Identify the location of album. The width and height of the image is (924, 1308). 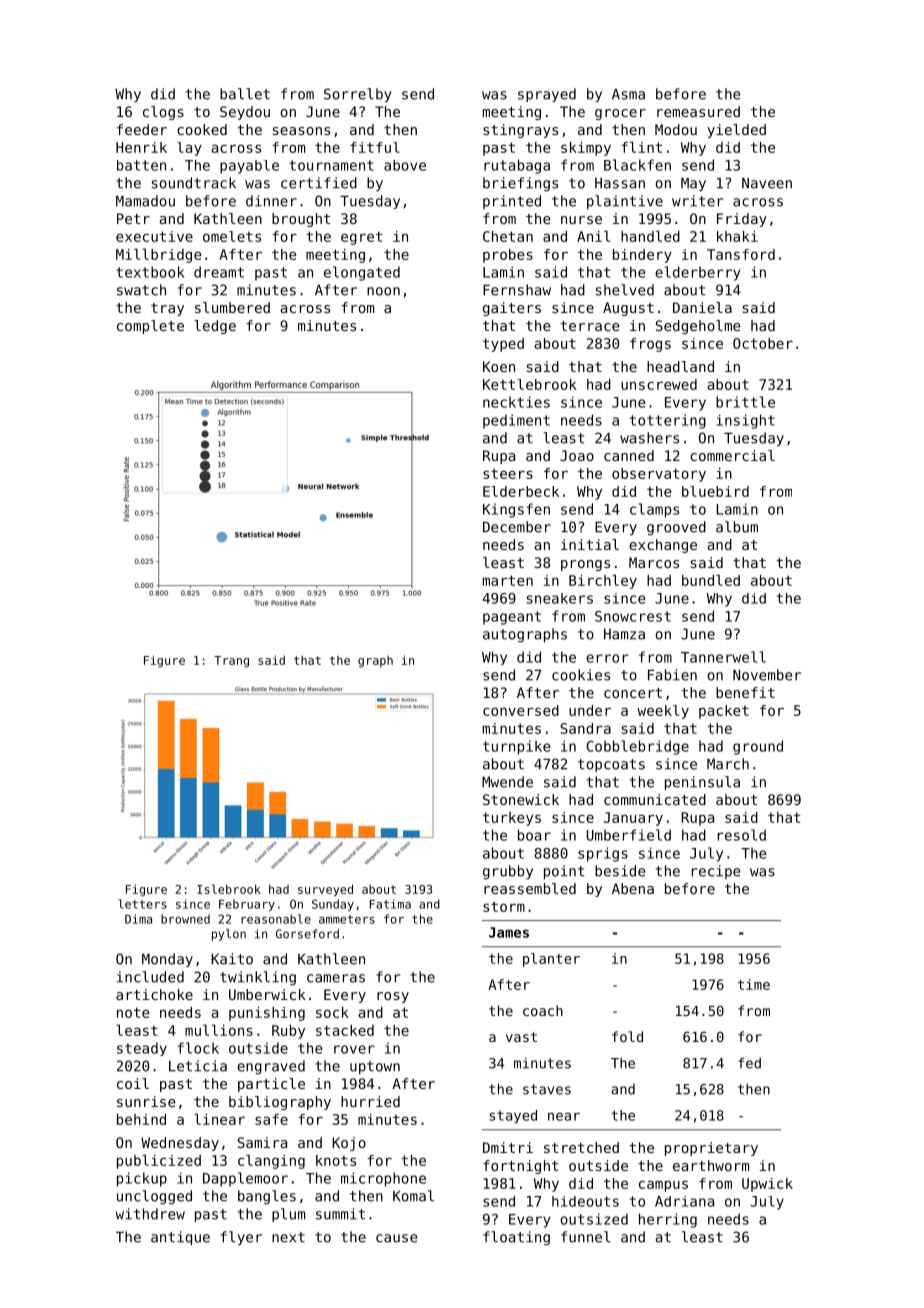
(737, 527).
